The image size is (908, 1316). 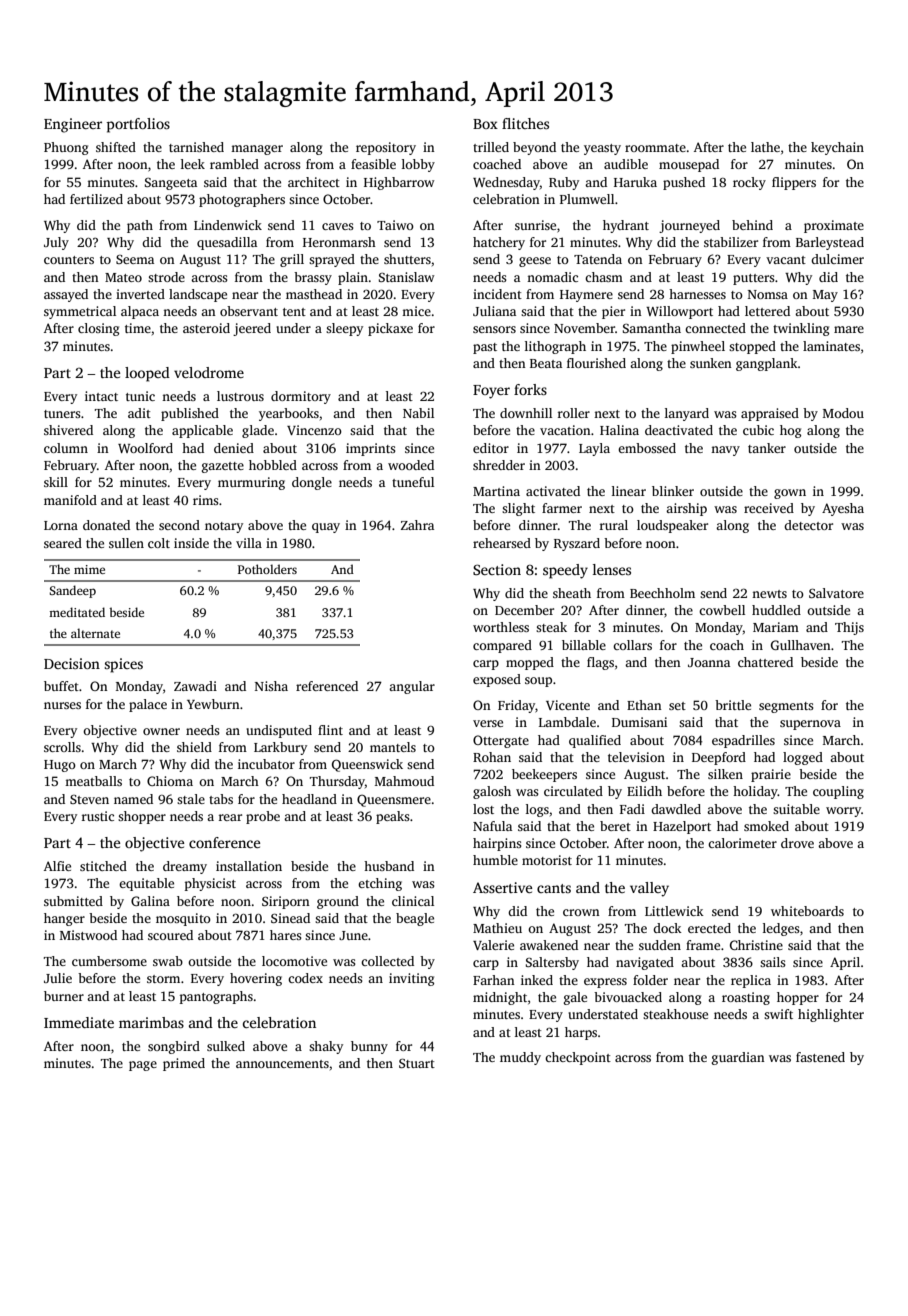 I want to click on Siriporn, so click(x=286, y=902).
